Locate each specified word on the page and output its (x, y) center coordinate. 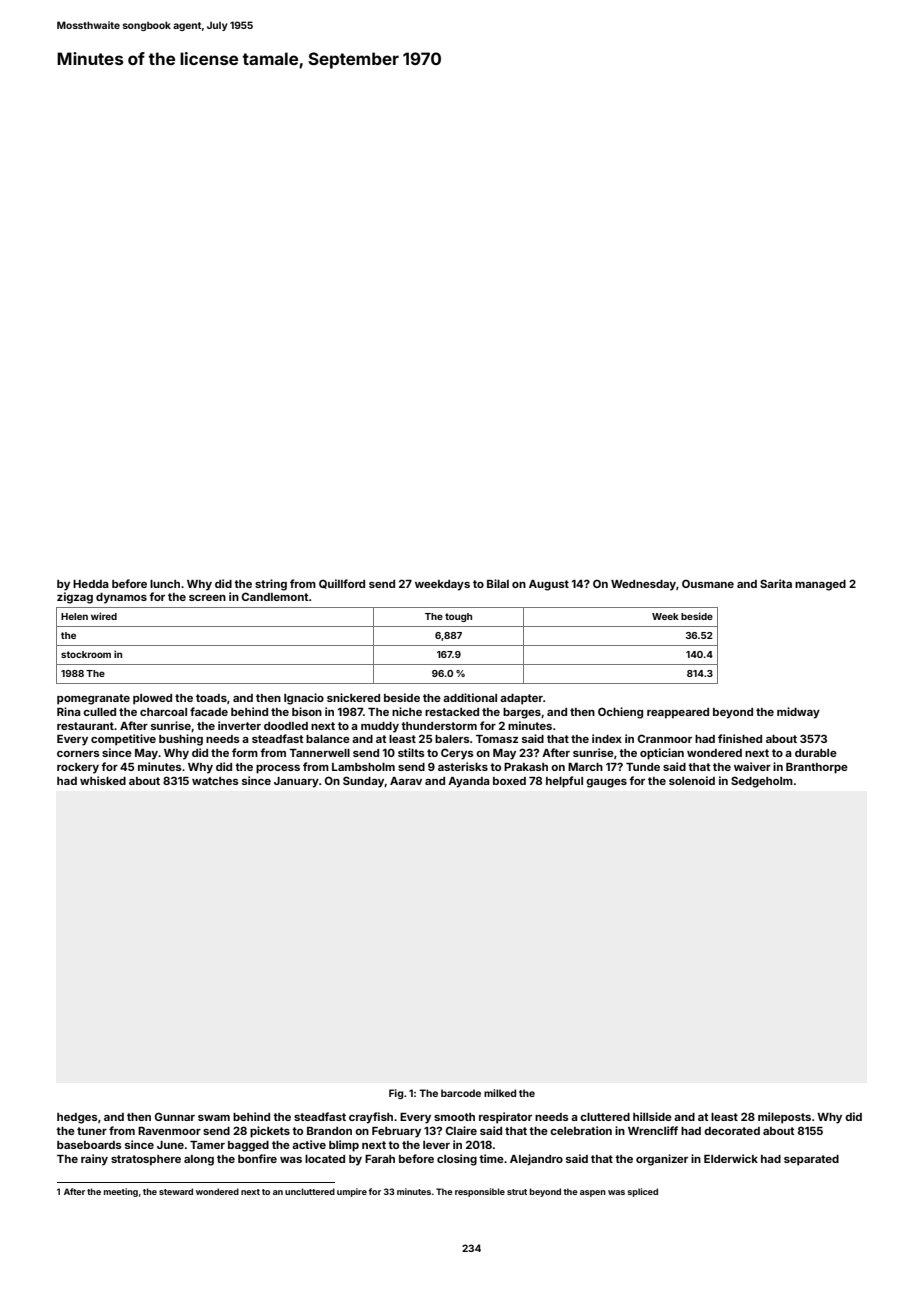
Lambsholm (363, 767)
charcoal (163, 712)
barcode (461, 1093)
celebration (581, 1130)
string (271, 585)
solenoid (692, 780)
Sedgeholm (762, 782)
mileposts (784, 1118)
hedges (77, 1118)
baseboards (89, 1145)
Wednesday (643, 585)
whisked (103, 780)
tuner (92, 1131)
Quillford (342, 584)
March (585, 767)
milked (500, 1093)
